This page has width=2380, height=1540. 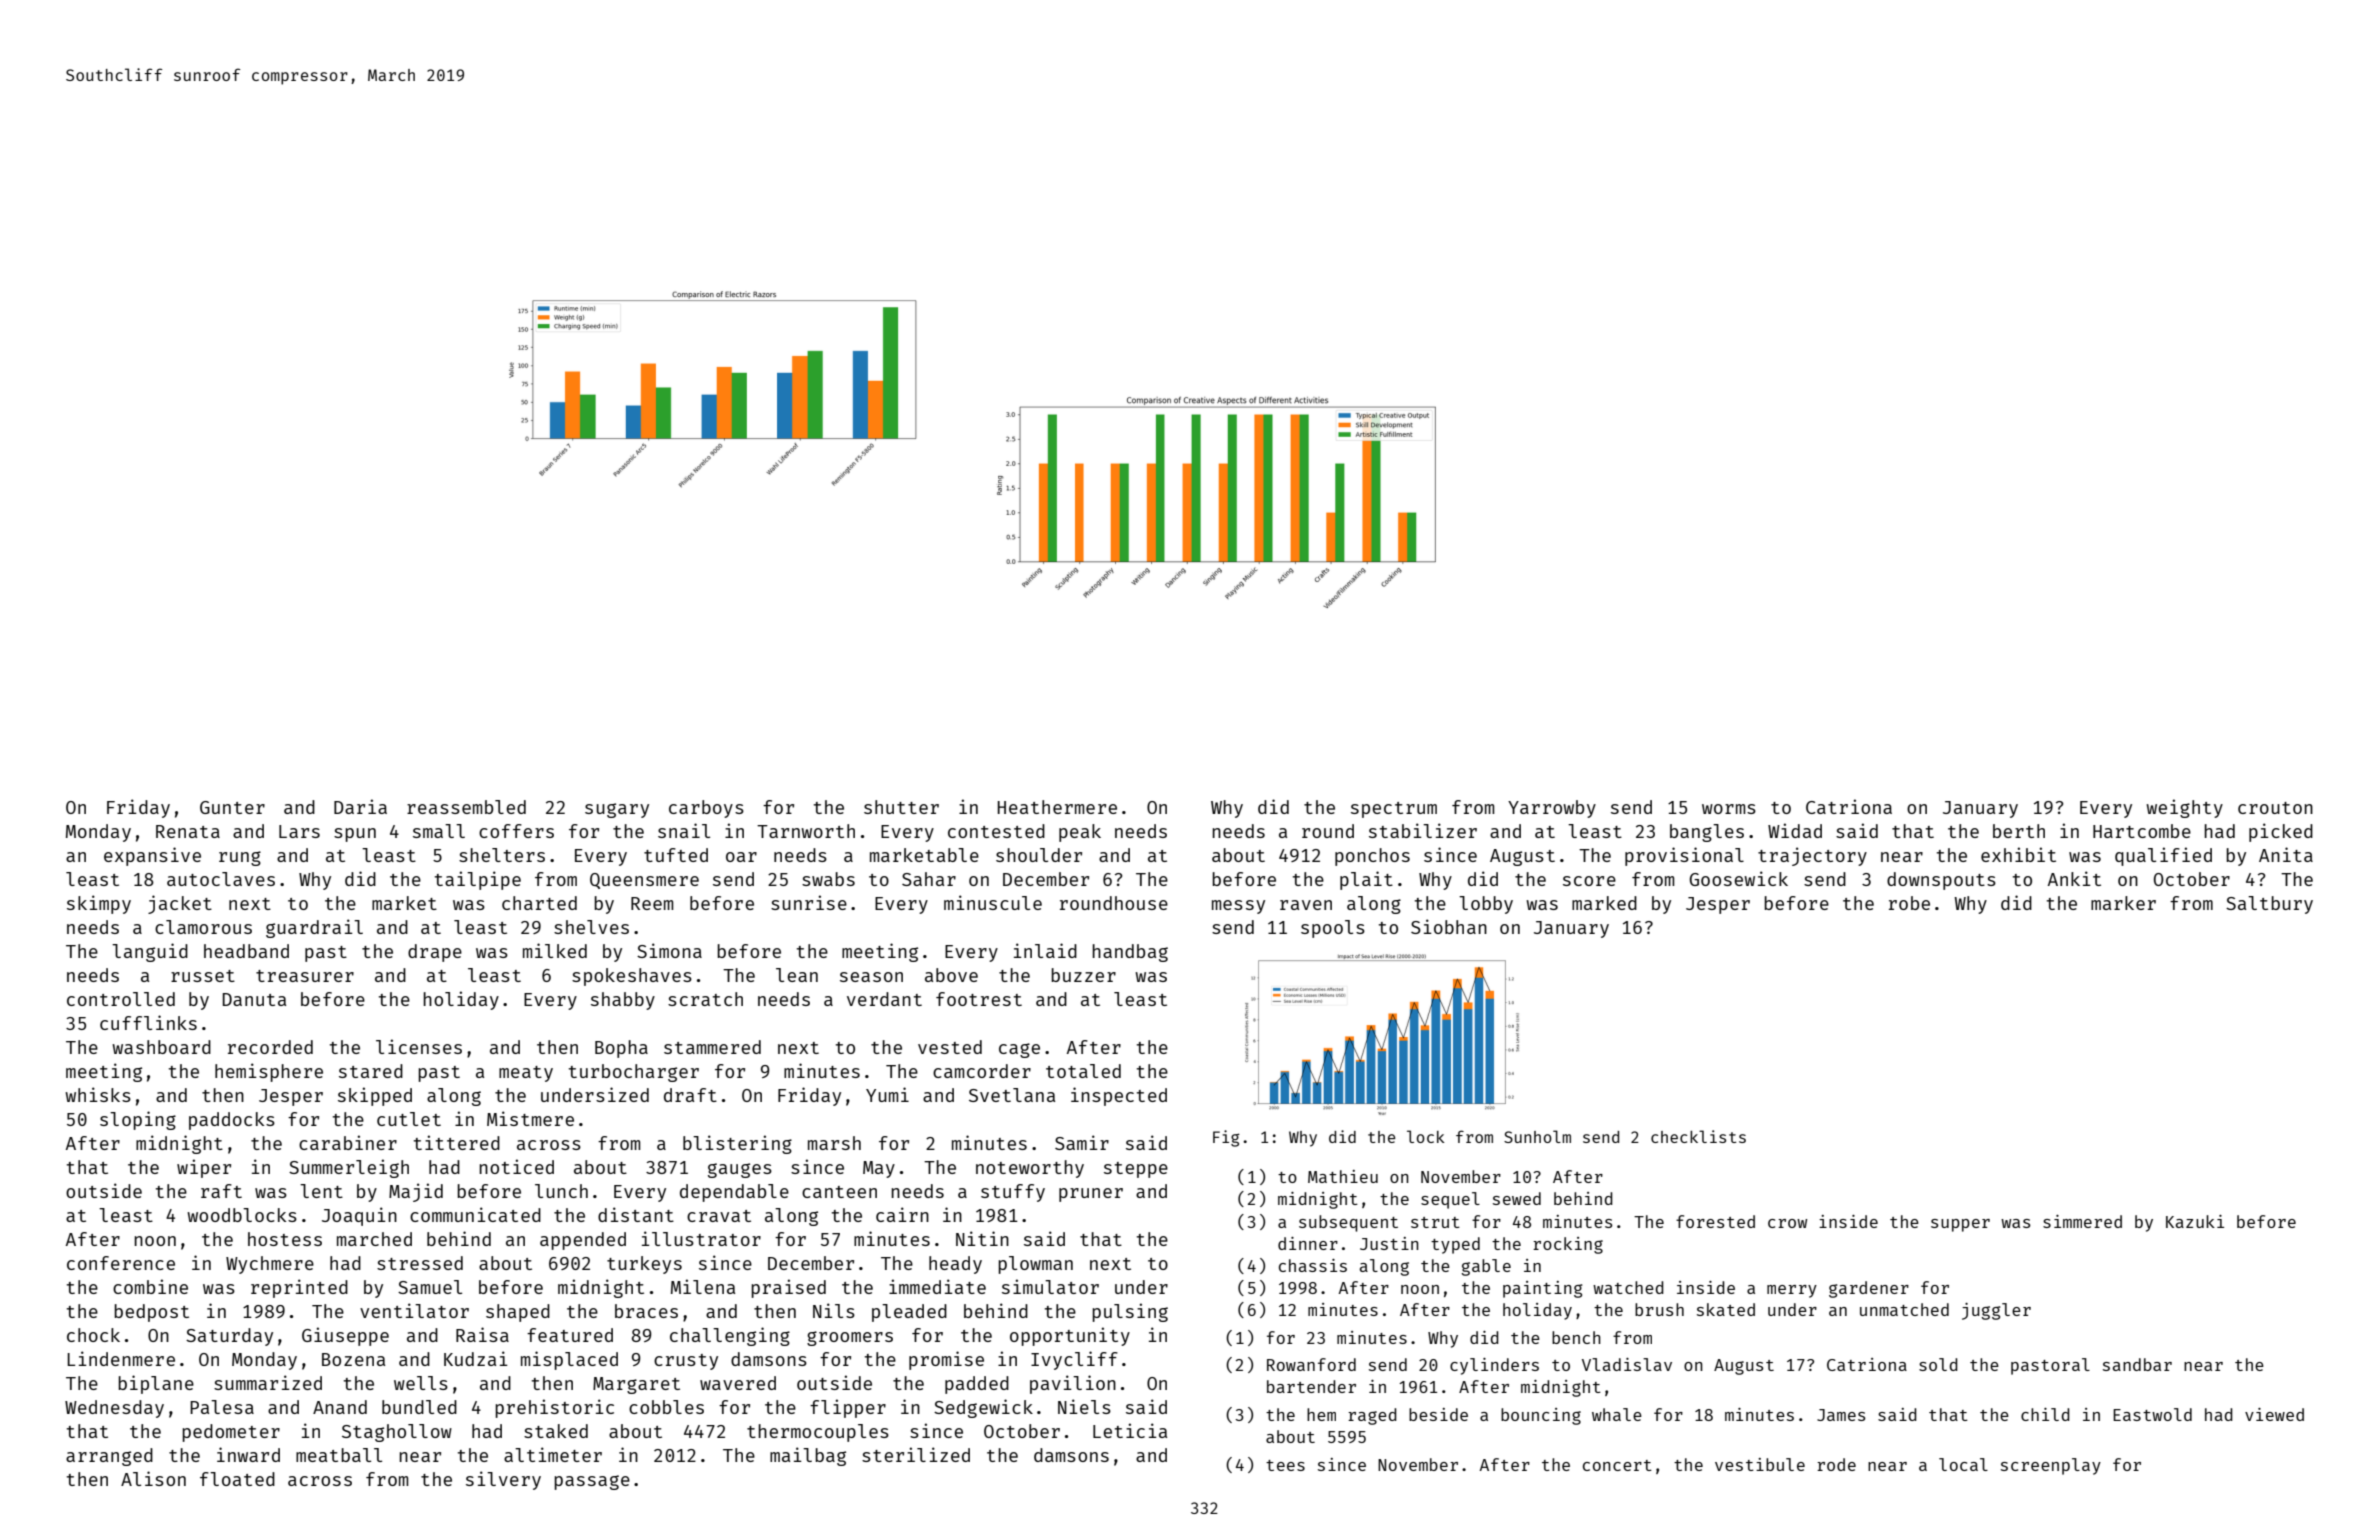 I want to click on checklists, so click(x=1698, y=1136).
